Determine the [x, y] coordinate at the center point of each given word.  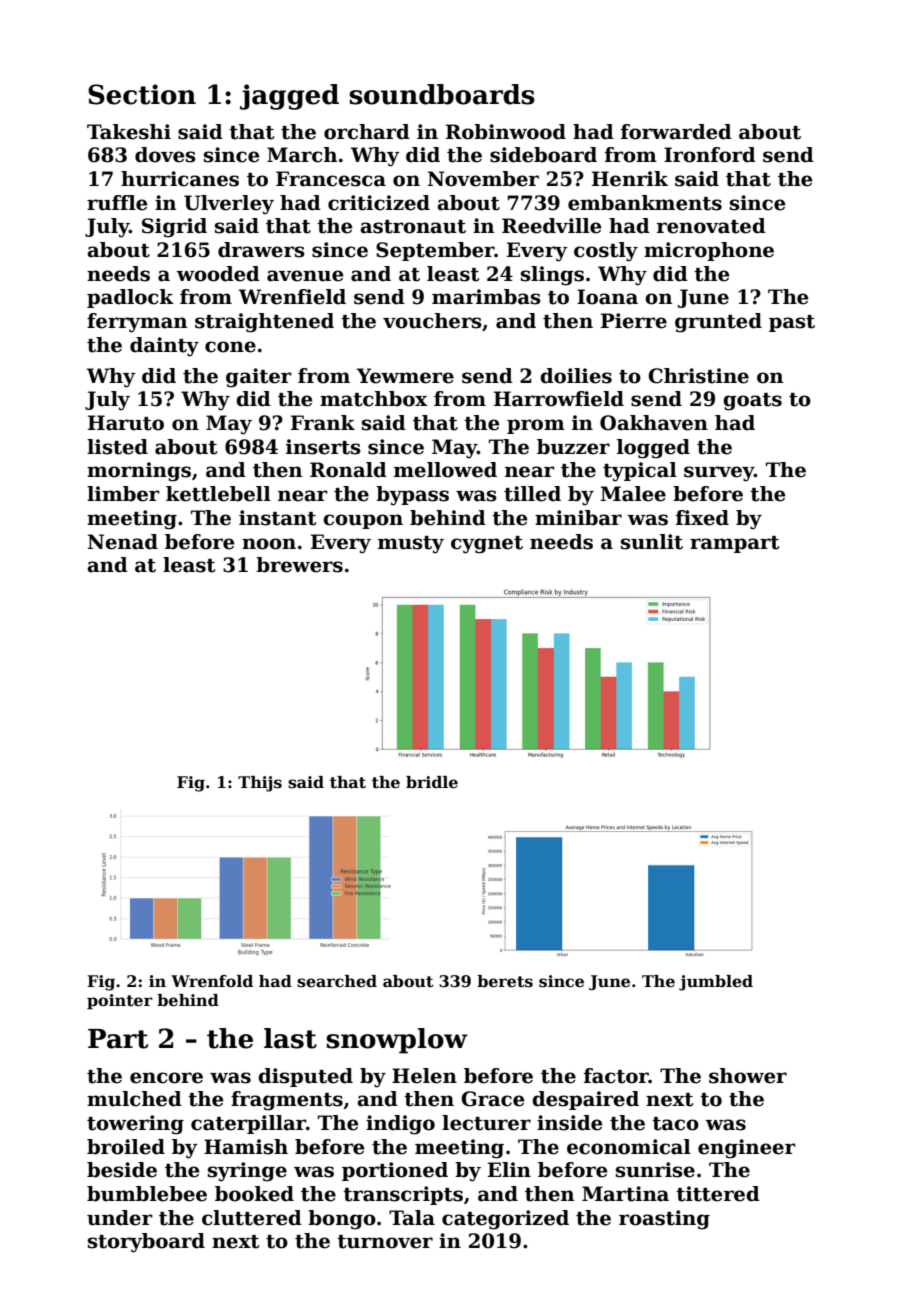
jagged [289, 97]
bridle [432, 782]
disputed [305, 1077]
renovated [711, 226]
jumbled [716, 983]
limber [123, 494]
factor [616, 1076]
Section [142, 94]
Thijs [260, 784]
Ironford [710, 155]
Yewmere [405, 376]
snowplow [397, 1041]
